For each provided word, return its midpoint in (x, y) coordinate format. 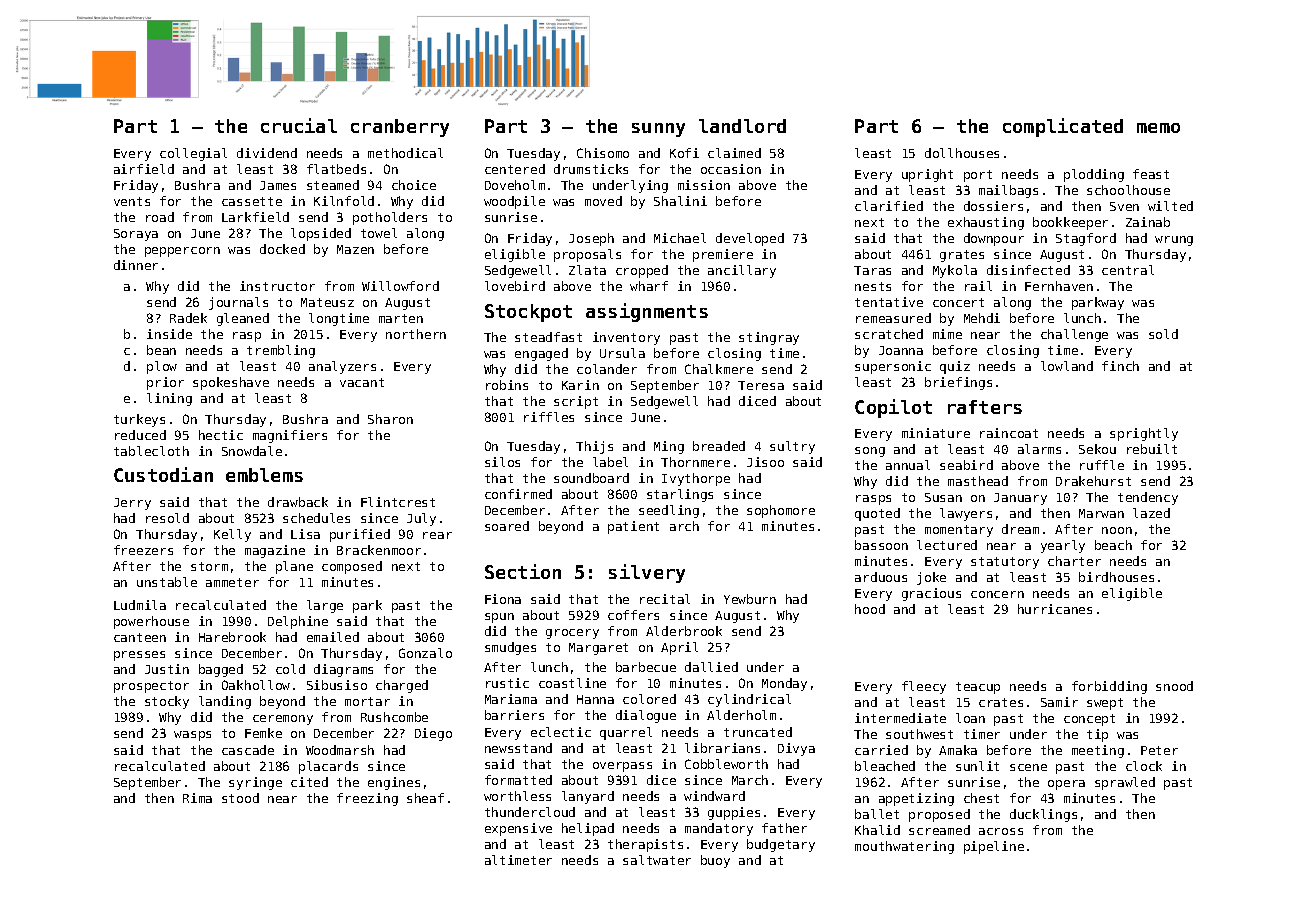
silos (502, 462)
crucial (299, 125)
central (1128, 270)
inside (169, 334)
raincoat (1009, 433)
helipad (588, 829)
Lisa (305, 534)
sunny (658, 130)
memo (1158, 128)
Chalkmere (719, 369)
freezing (367, 799)
